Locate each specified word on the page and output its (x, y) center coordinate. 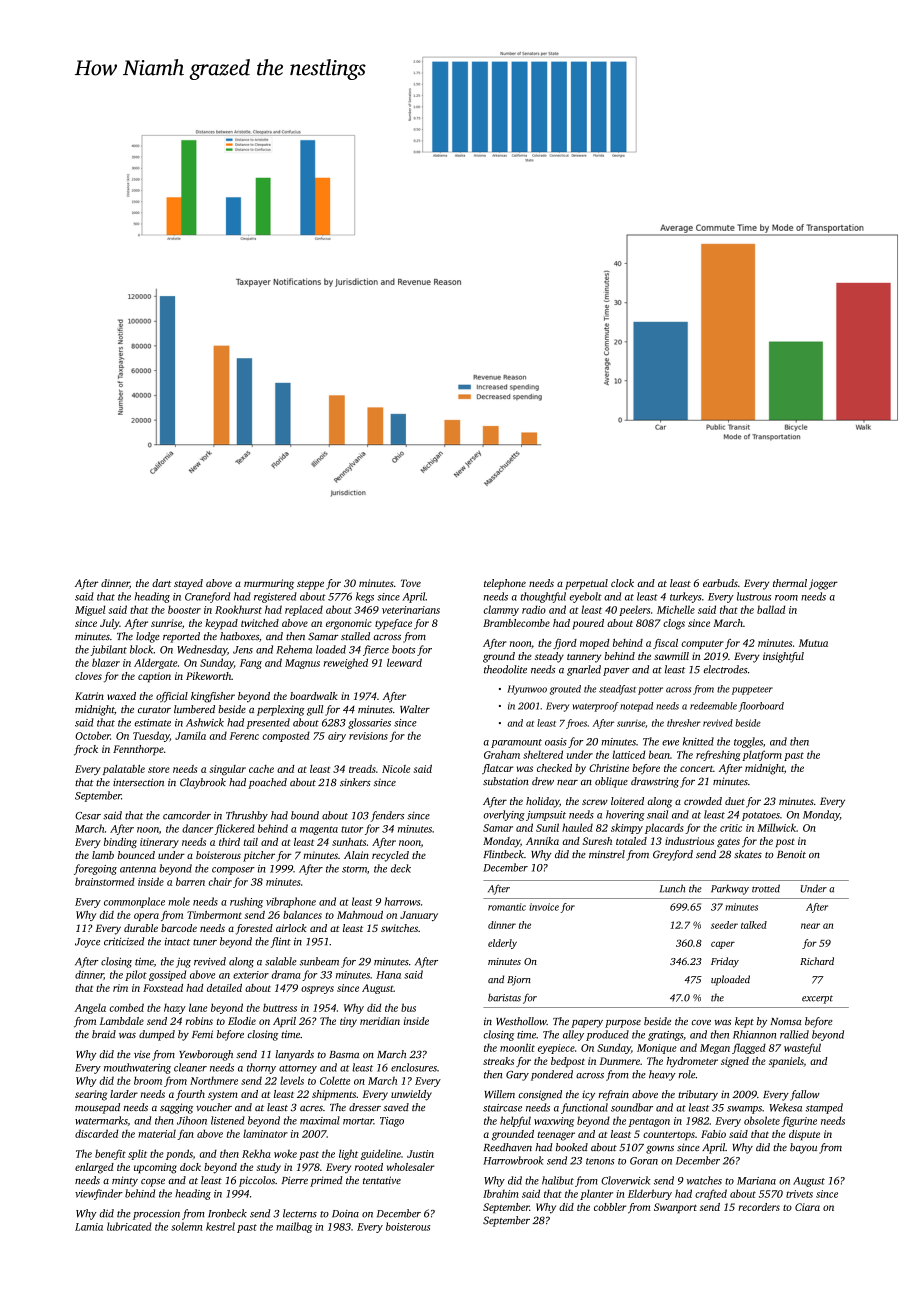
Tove (411, 583)
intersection (138, 782)
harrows (402, 901)
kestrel (220, 1226)
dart (161, 583)
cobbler (610, 1207)
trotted (766, 888)
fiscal (665, 644)
